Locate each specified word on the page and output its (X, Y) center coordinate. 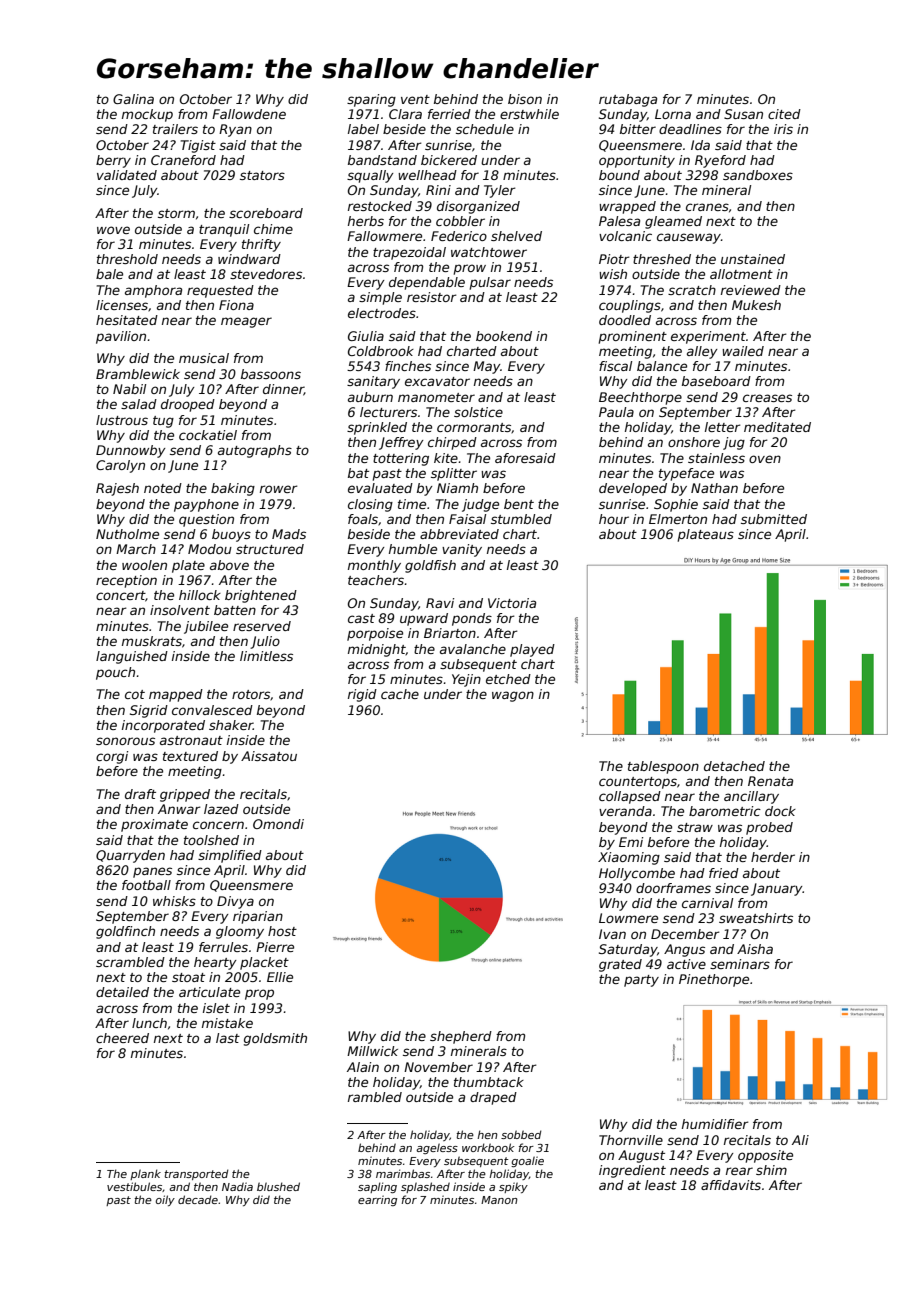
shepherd (461, 1037)
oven (765, 459)
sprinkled (377, 428)
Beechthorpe (640, 398)
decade (198, 1199)
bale (109, 274)
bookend (504, 336)
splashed (425, 1187)
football (146, 885)
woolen (144, 565)
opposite (765, 1156)
